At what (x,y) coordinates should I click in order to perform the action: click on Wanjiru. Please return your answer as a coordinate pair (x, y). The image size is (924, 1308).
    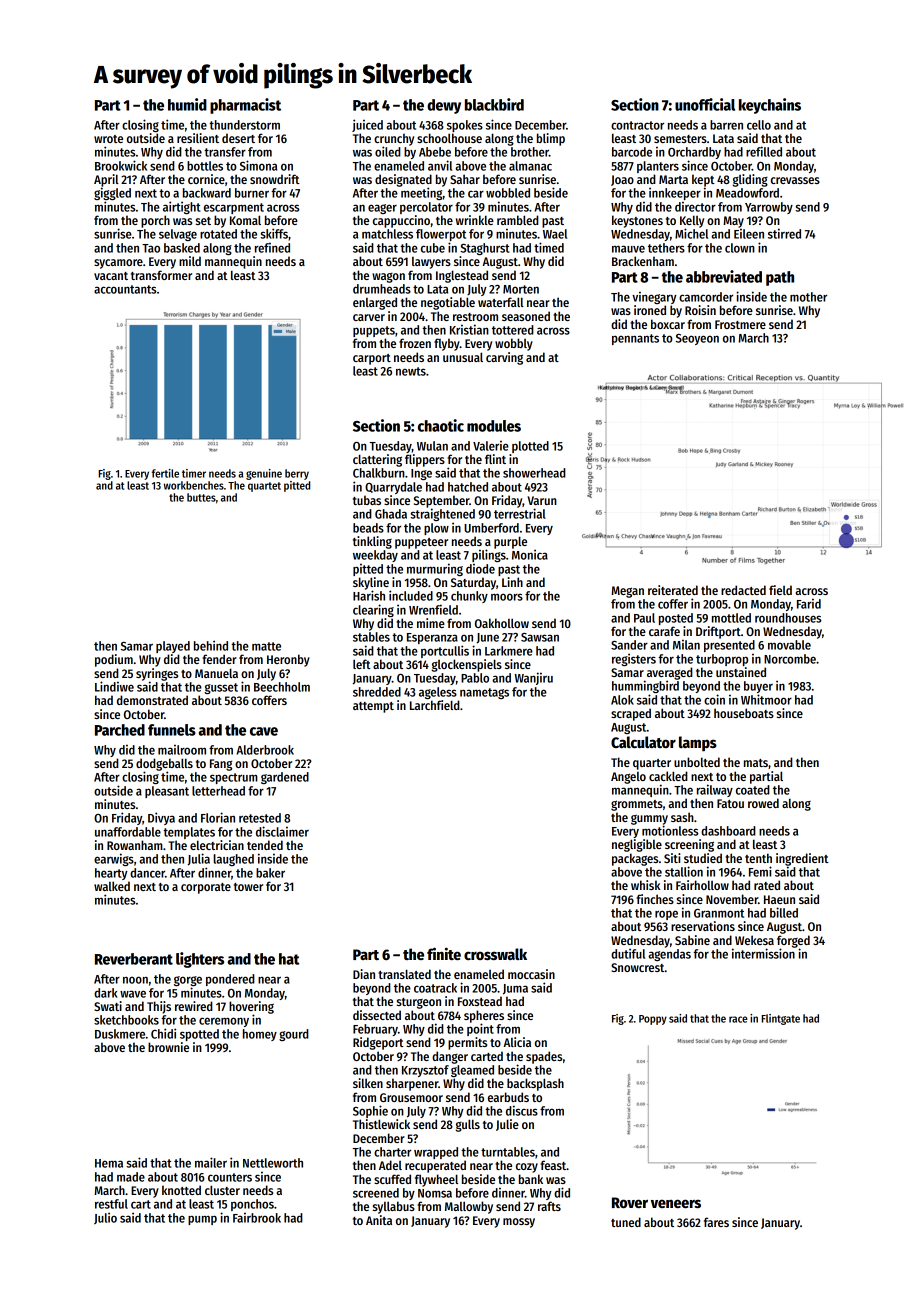
    Looking at the image, I should click on (534, 678).
